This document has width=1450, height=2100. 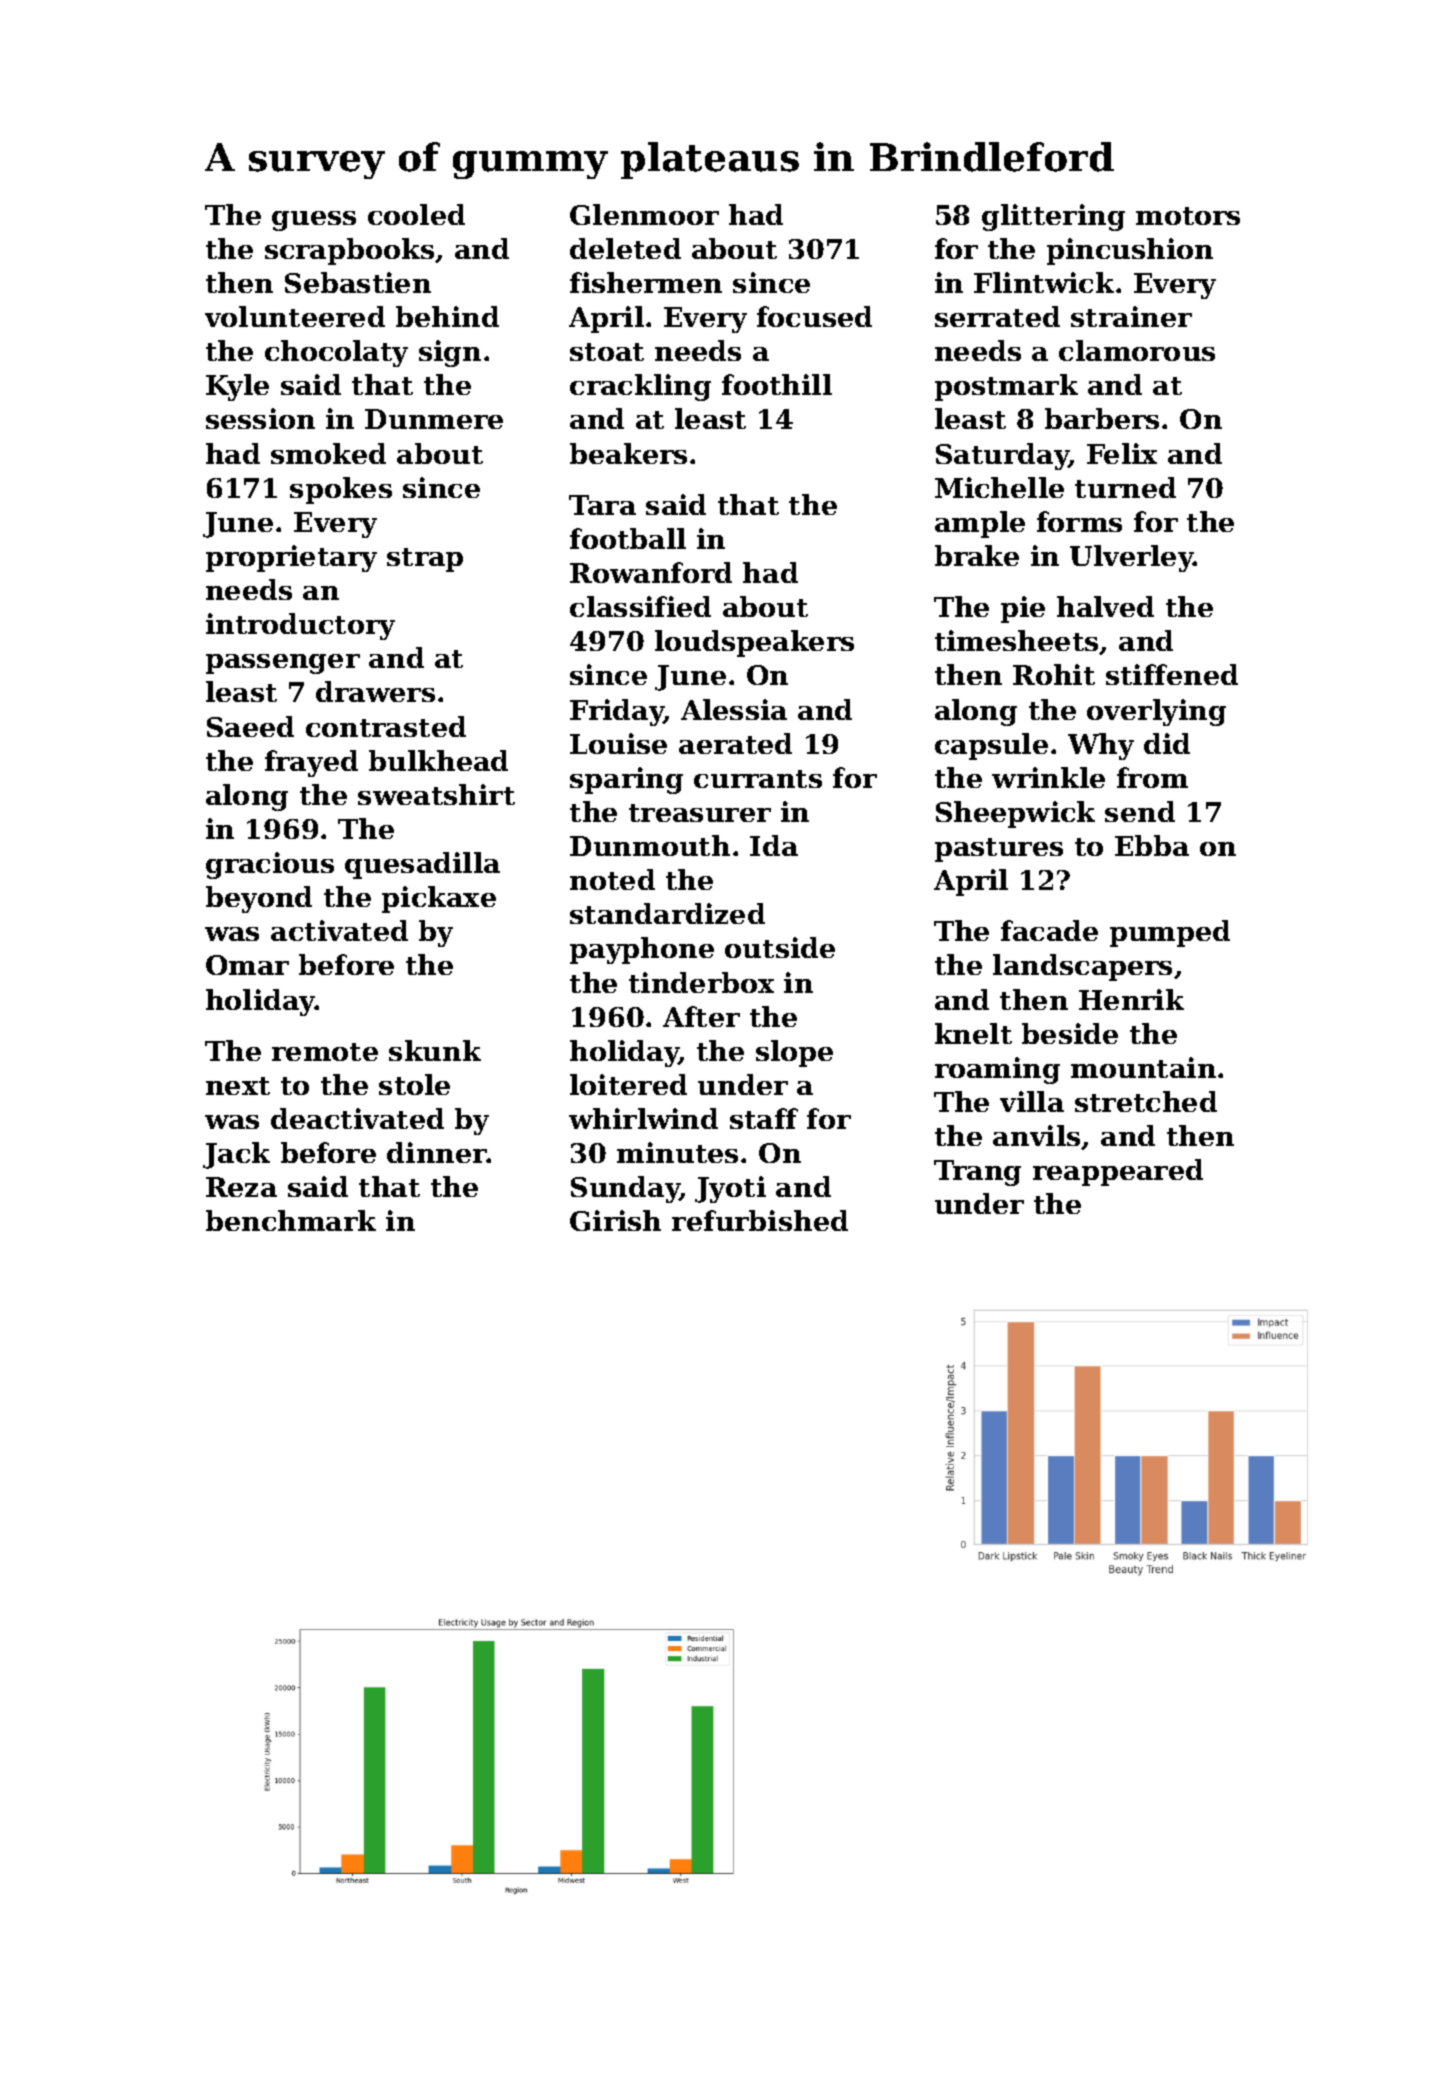 What do you see at coordinates (1137, 350) in the document?
I see `clamorous` at bounding box center [1137, 350].
